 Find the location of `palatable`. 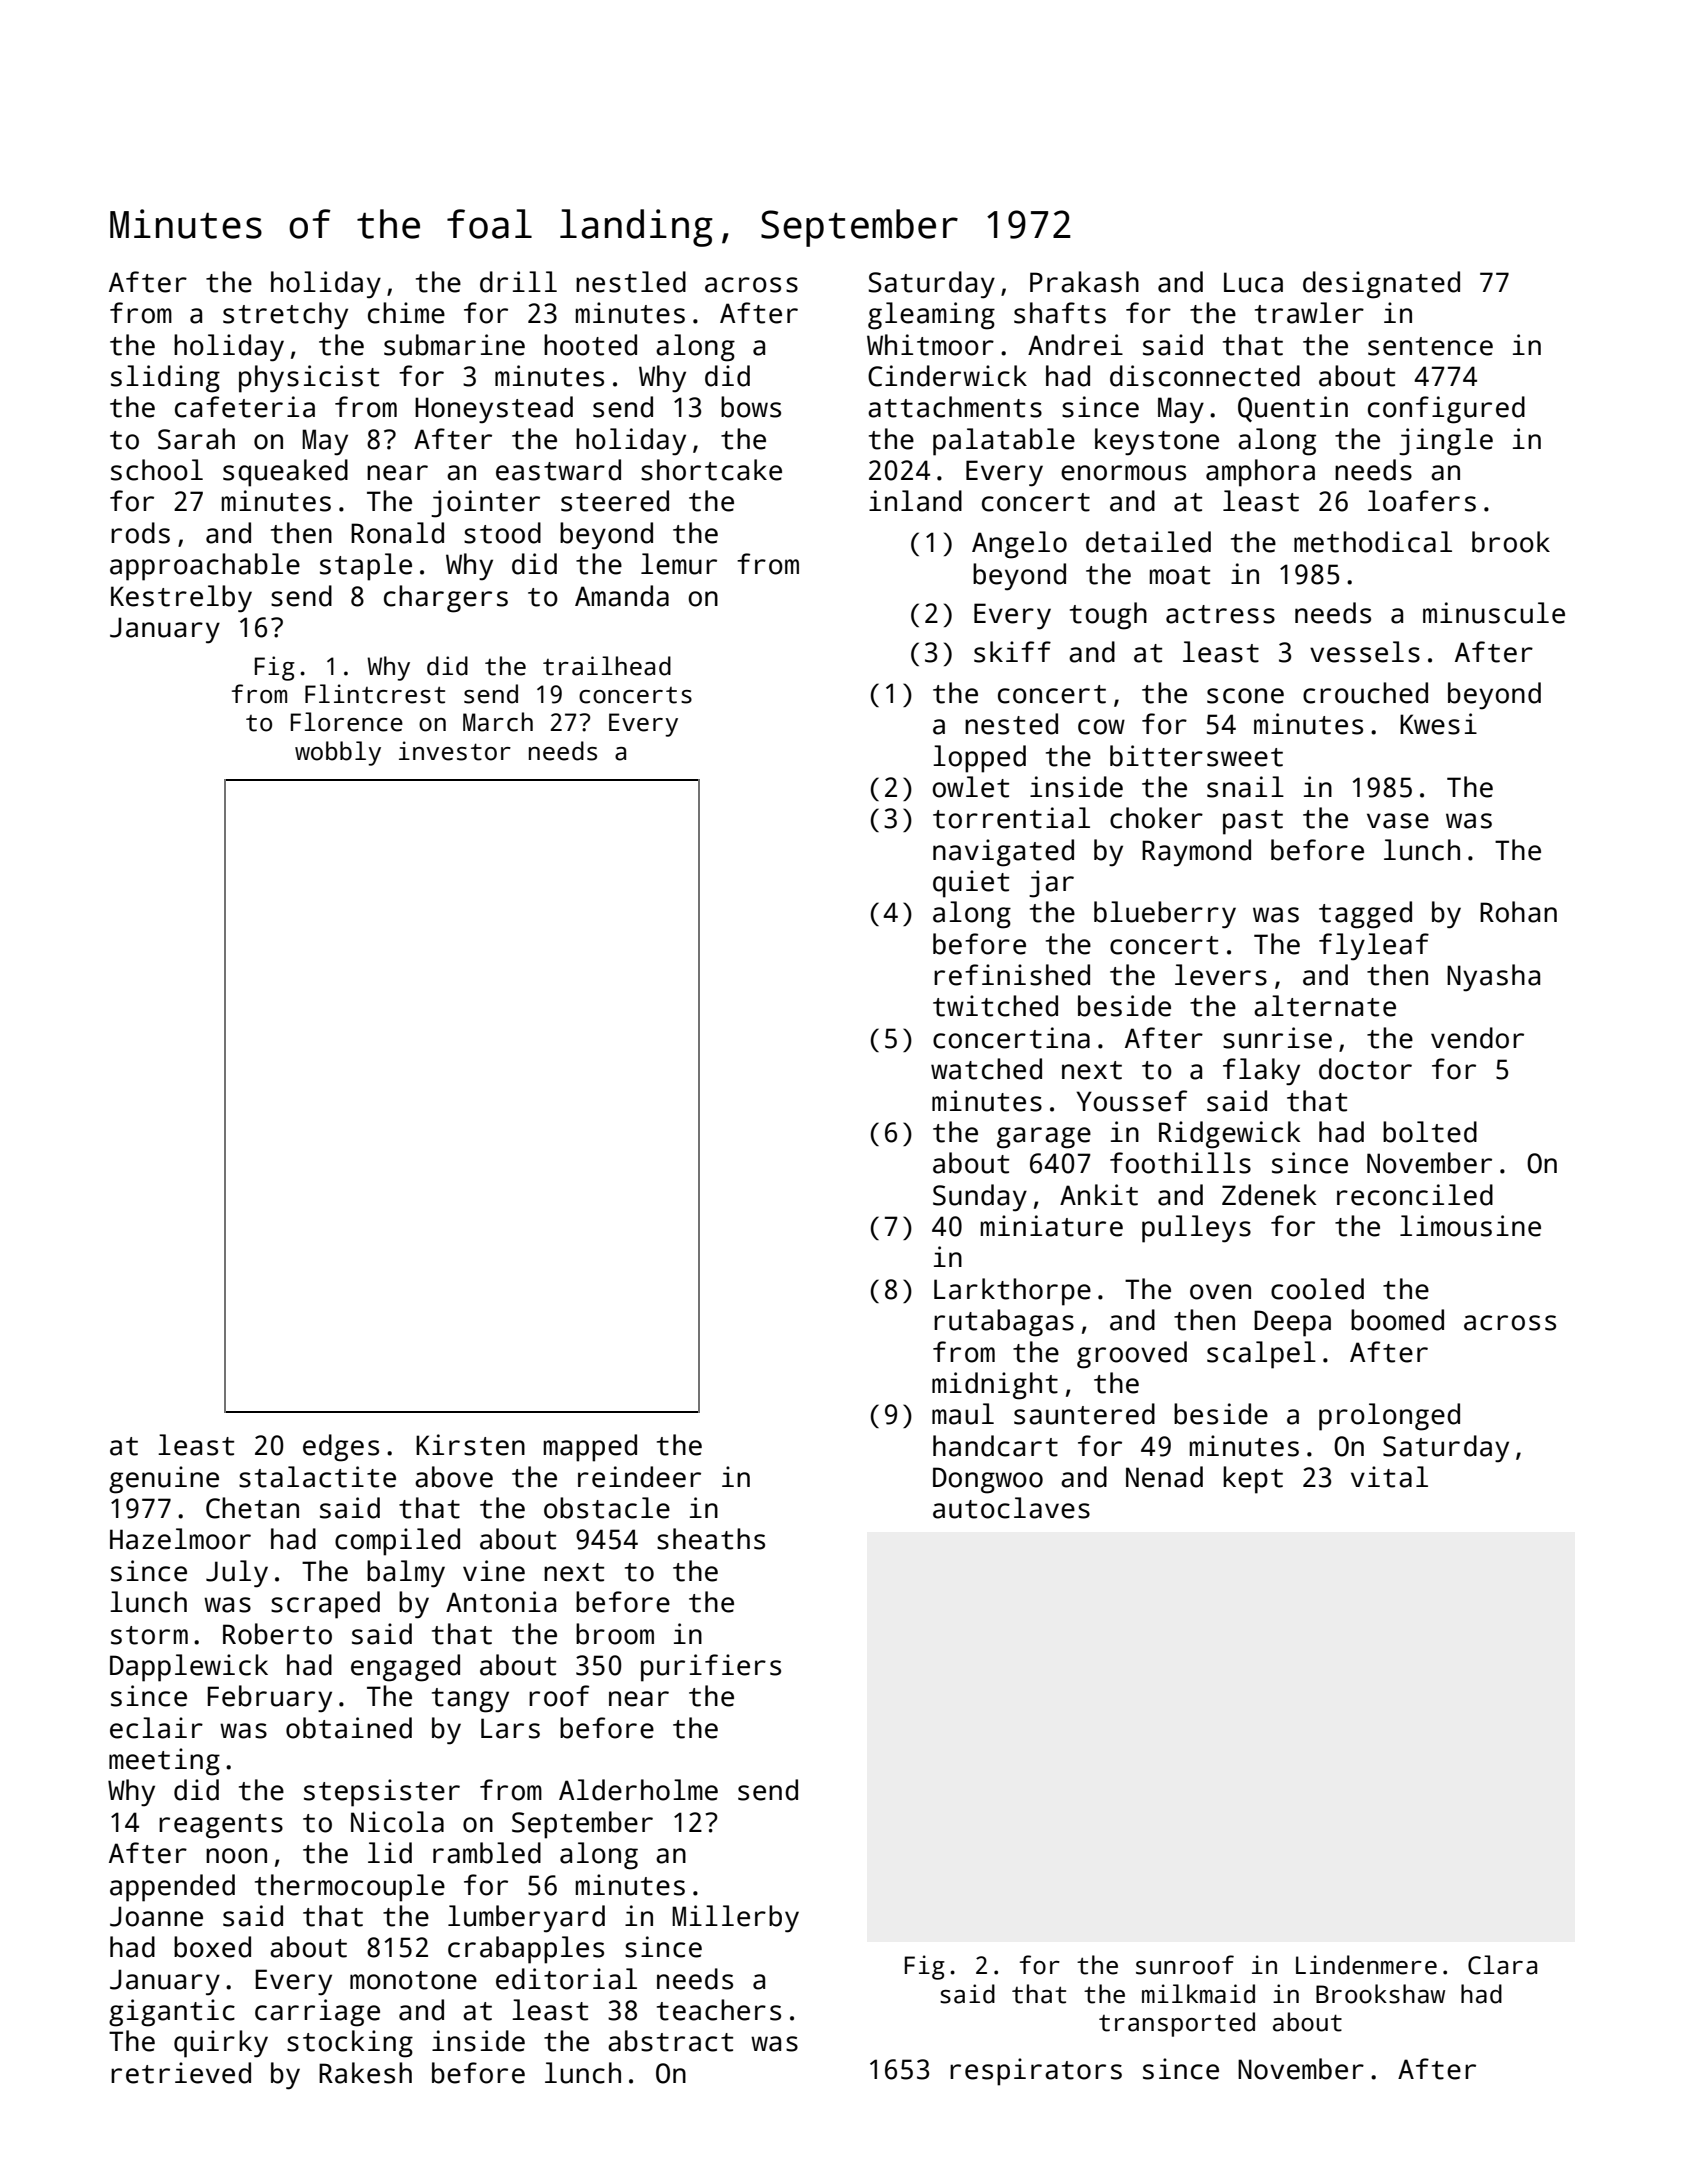

palatable is located at coordinates (1004, 442).
